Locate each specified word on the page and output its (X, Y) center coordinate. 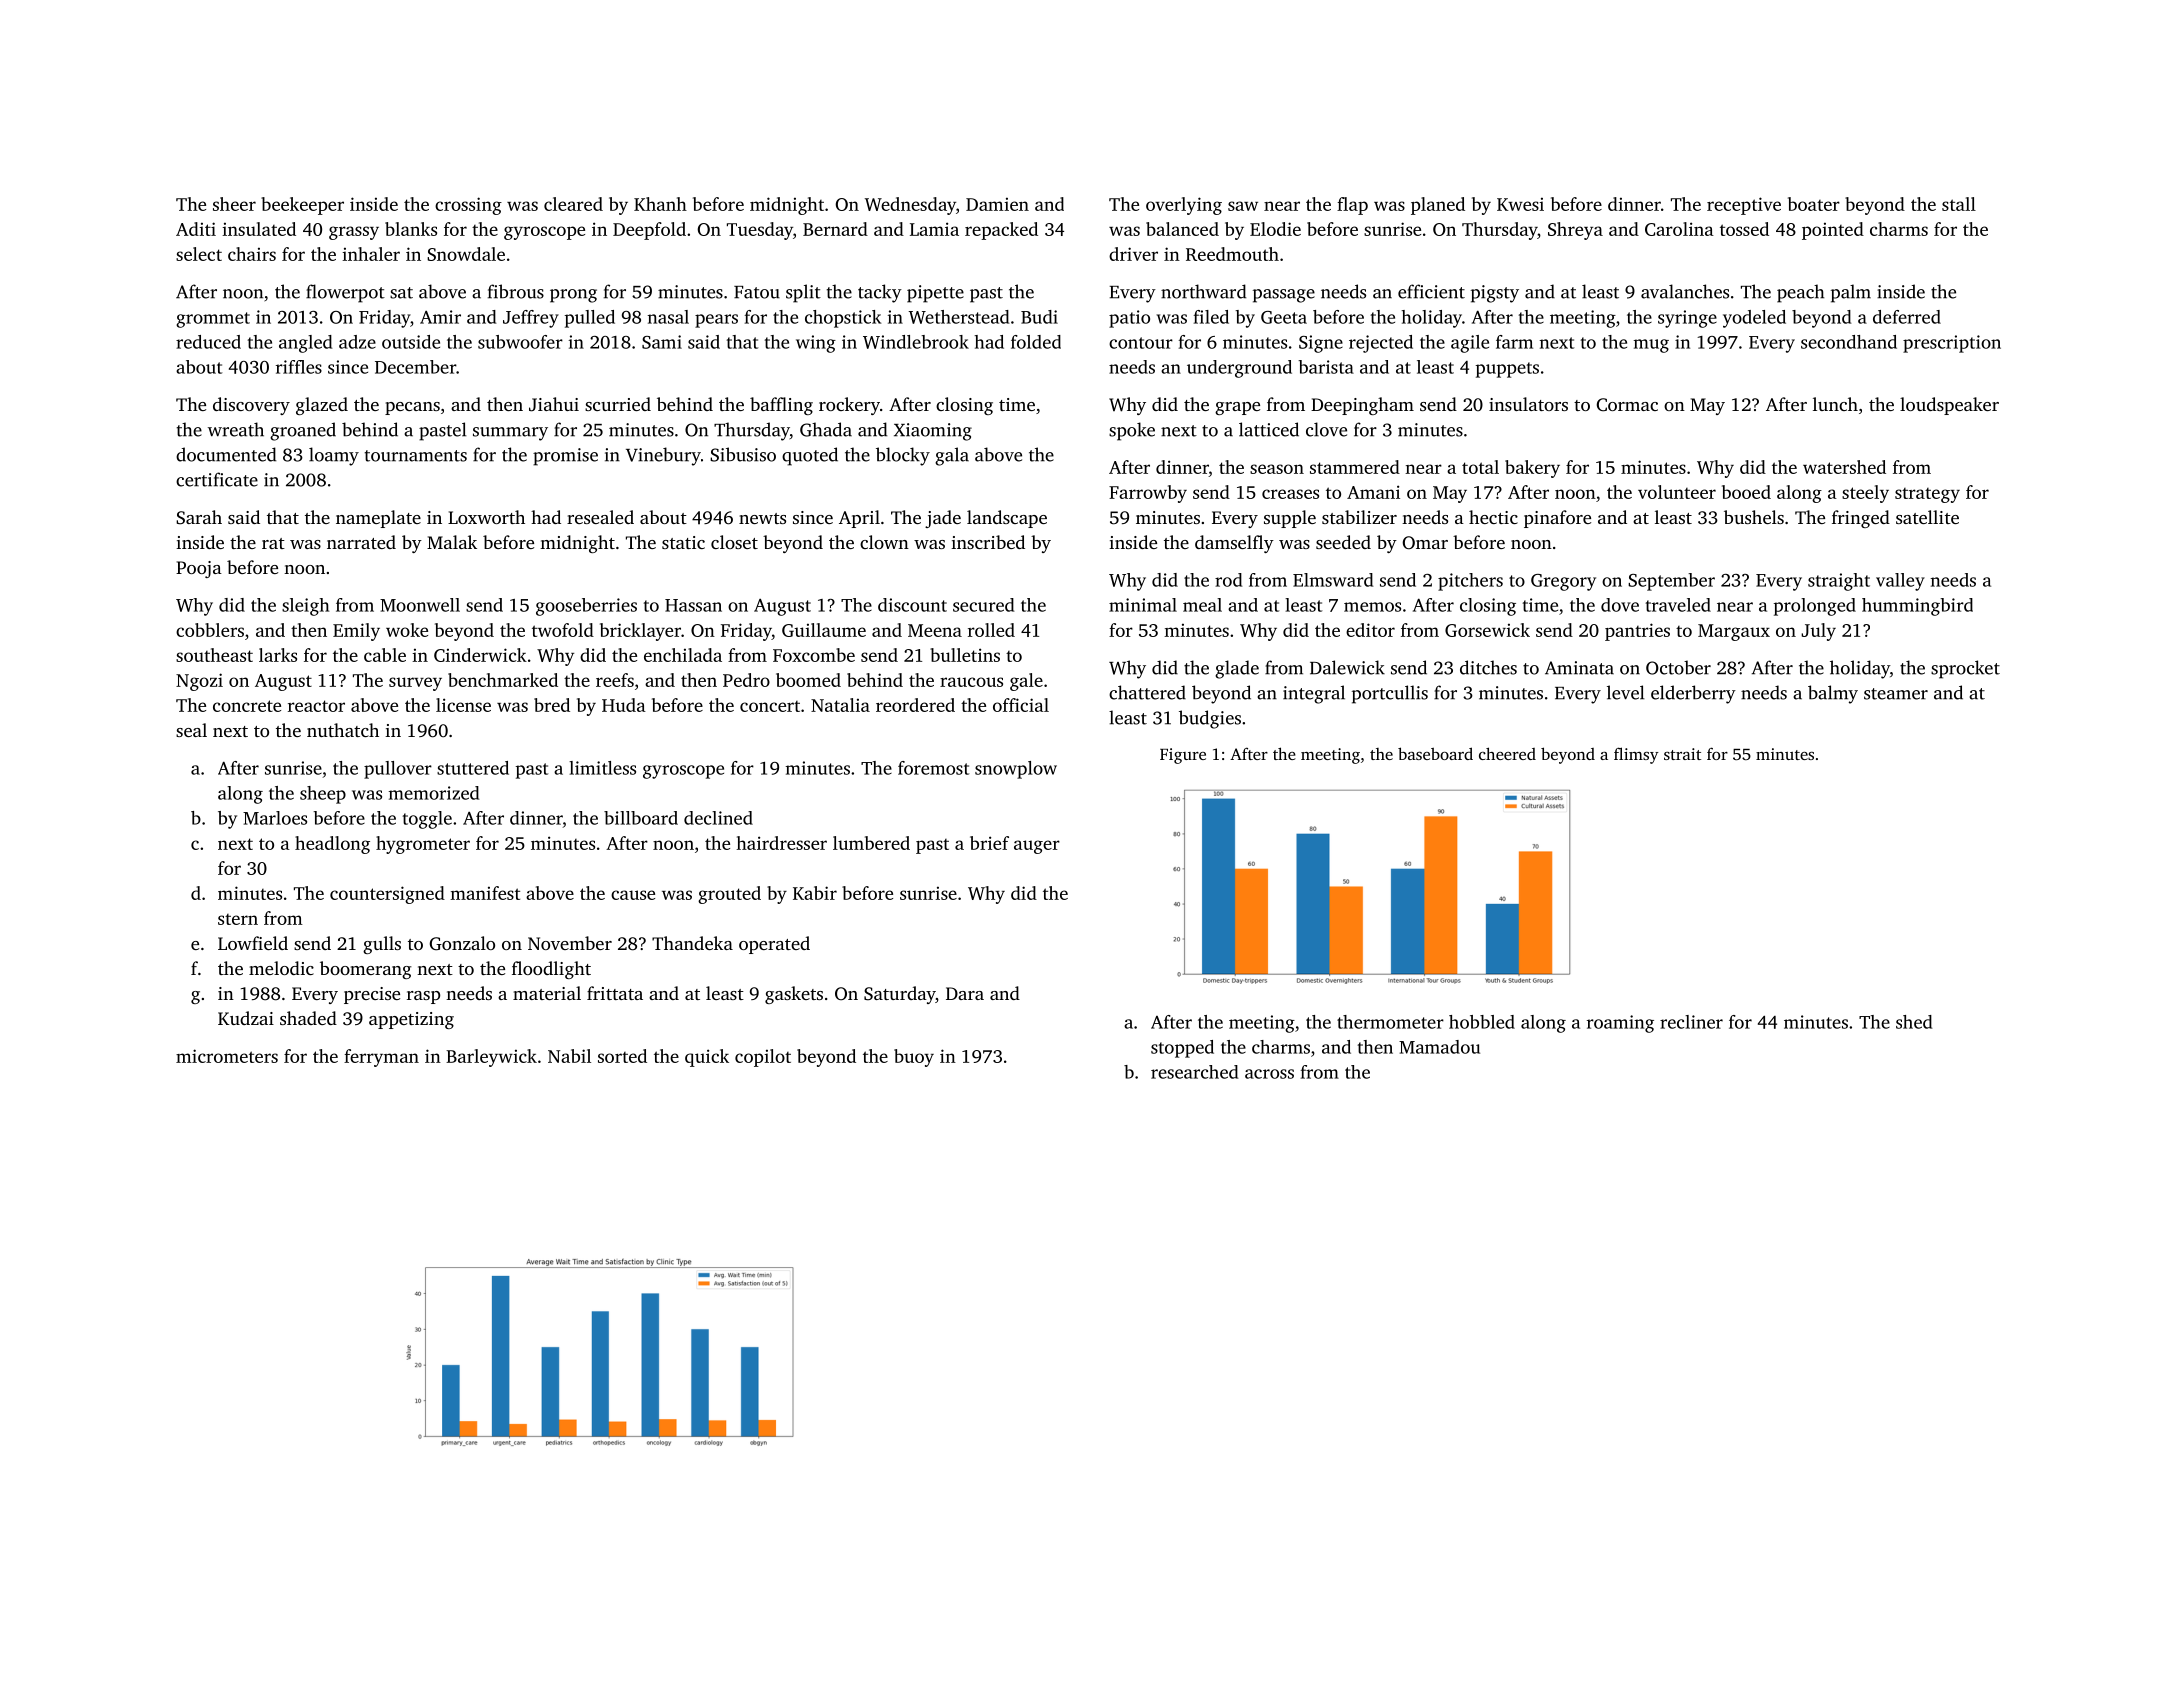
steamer (1896, 694)
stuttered (473, 768)
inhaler (371, 254)
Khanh (660, 204)
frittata (615, 993)
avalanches (1685, 291)
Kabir (815, 893)
